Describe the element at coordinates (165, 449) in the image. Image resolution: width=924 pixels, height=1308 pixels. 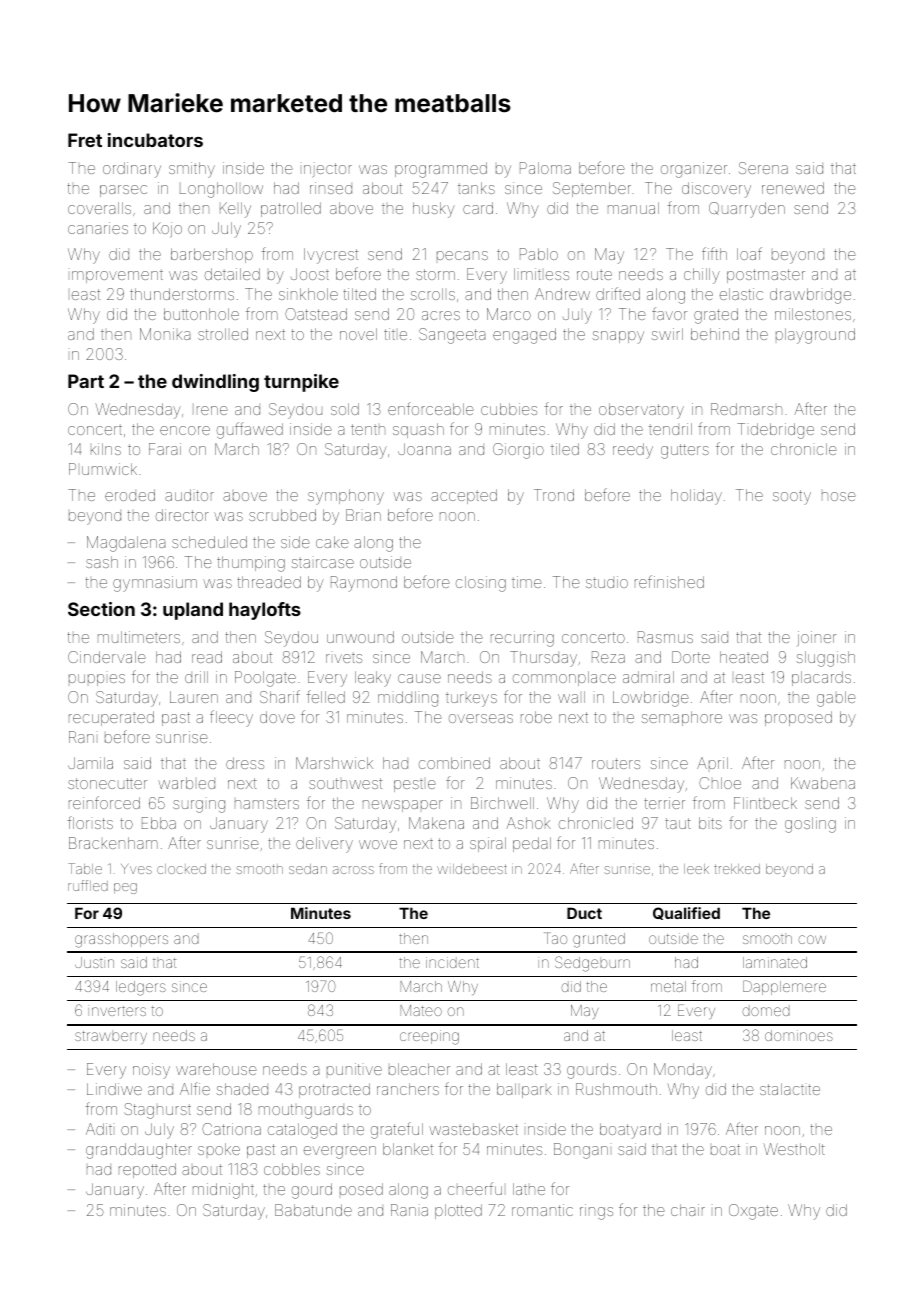
I see `Farai` at that location.
